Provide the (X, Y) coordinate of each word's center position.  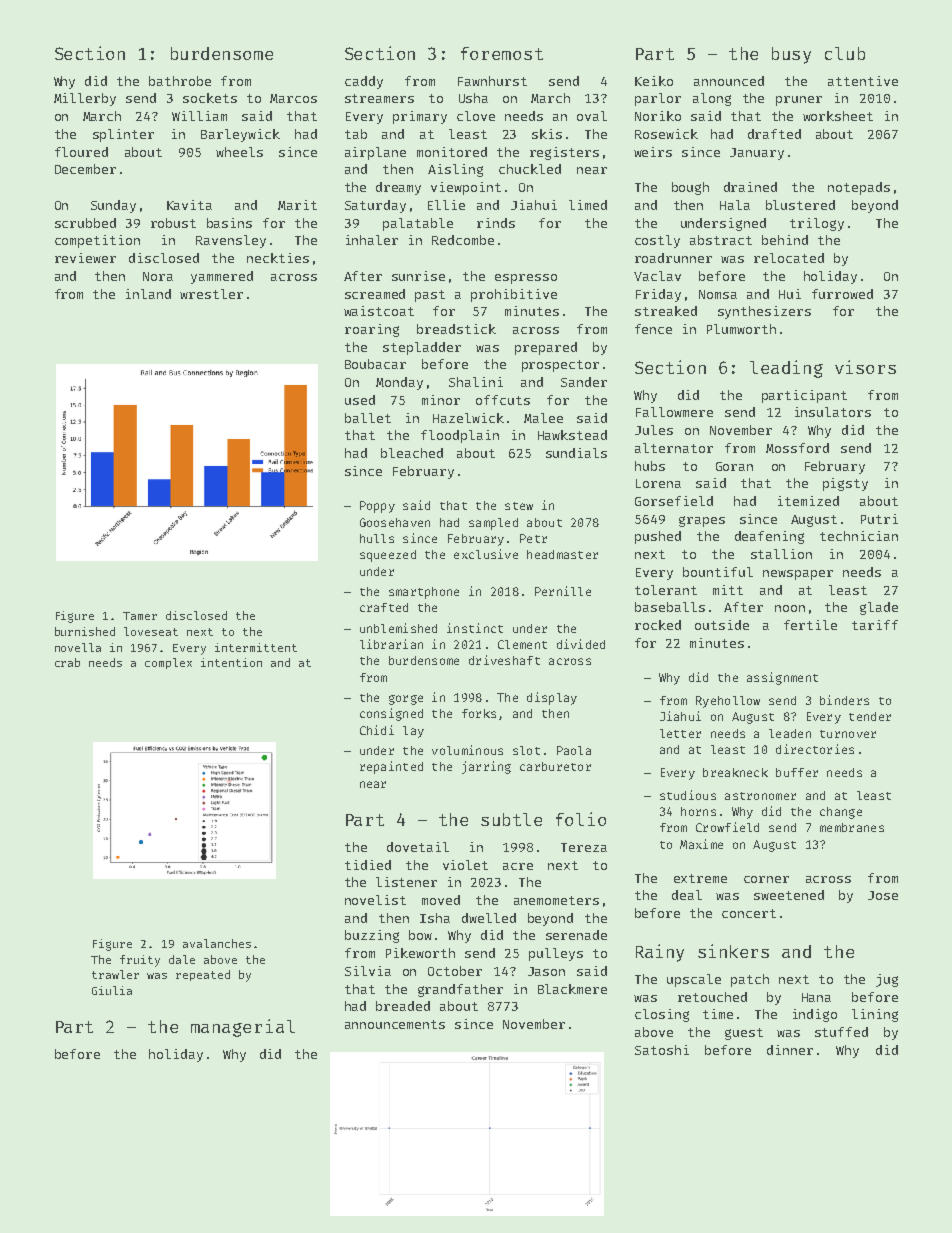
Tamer (140, 616)
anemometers (556, 900)
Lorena (658, 483)
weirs (653, 152)
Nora (158, 276)
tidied (368, 865)
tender (870, 716)
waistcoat (379, 311)
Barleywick (240, 135)
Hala (735, 205)
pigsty (845, 484)
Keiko (654, 81)
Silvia (368, 971)
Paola (574, 750)
